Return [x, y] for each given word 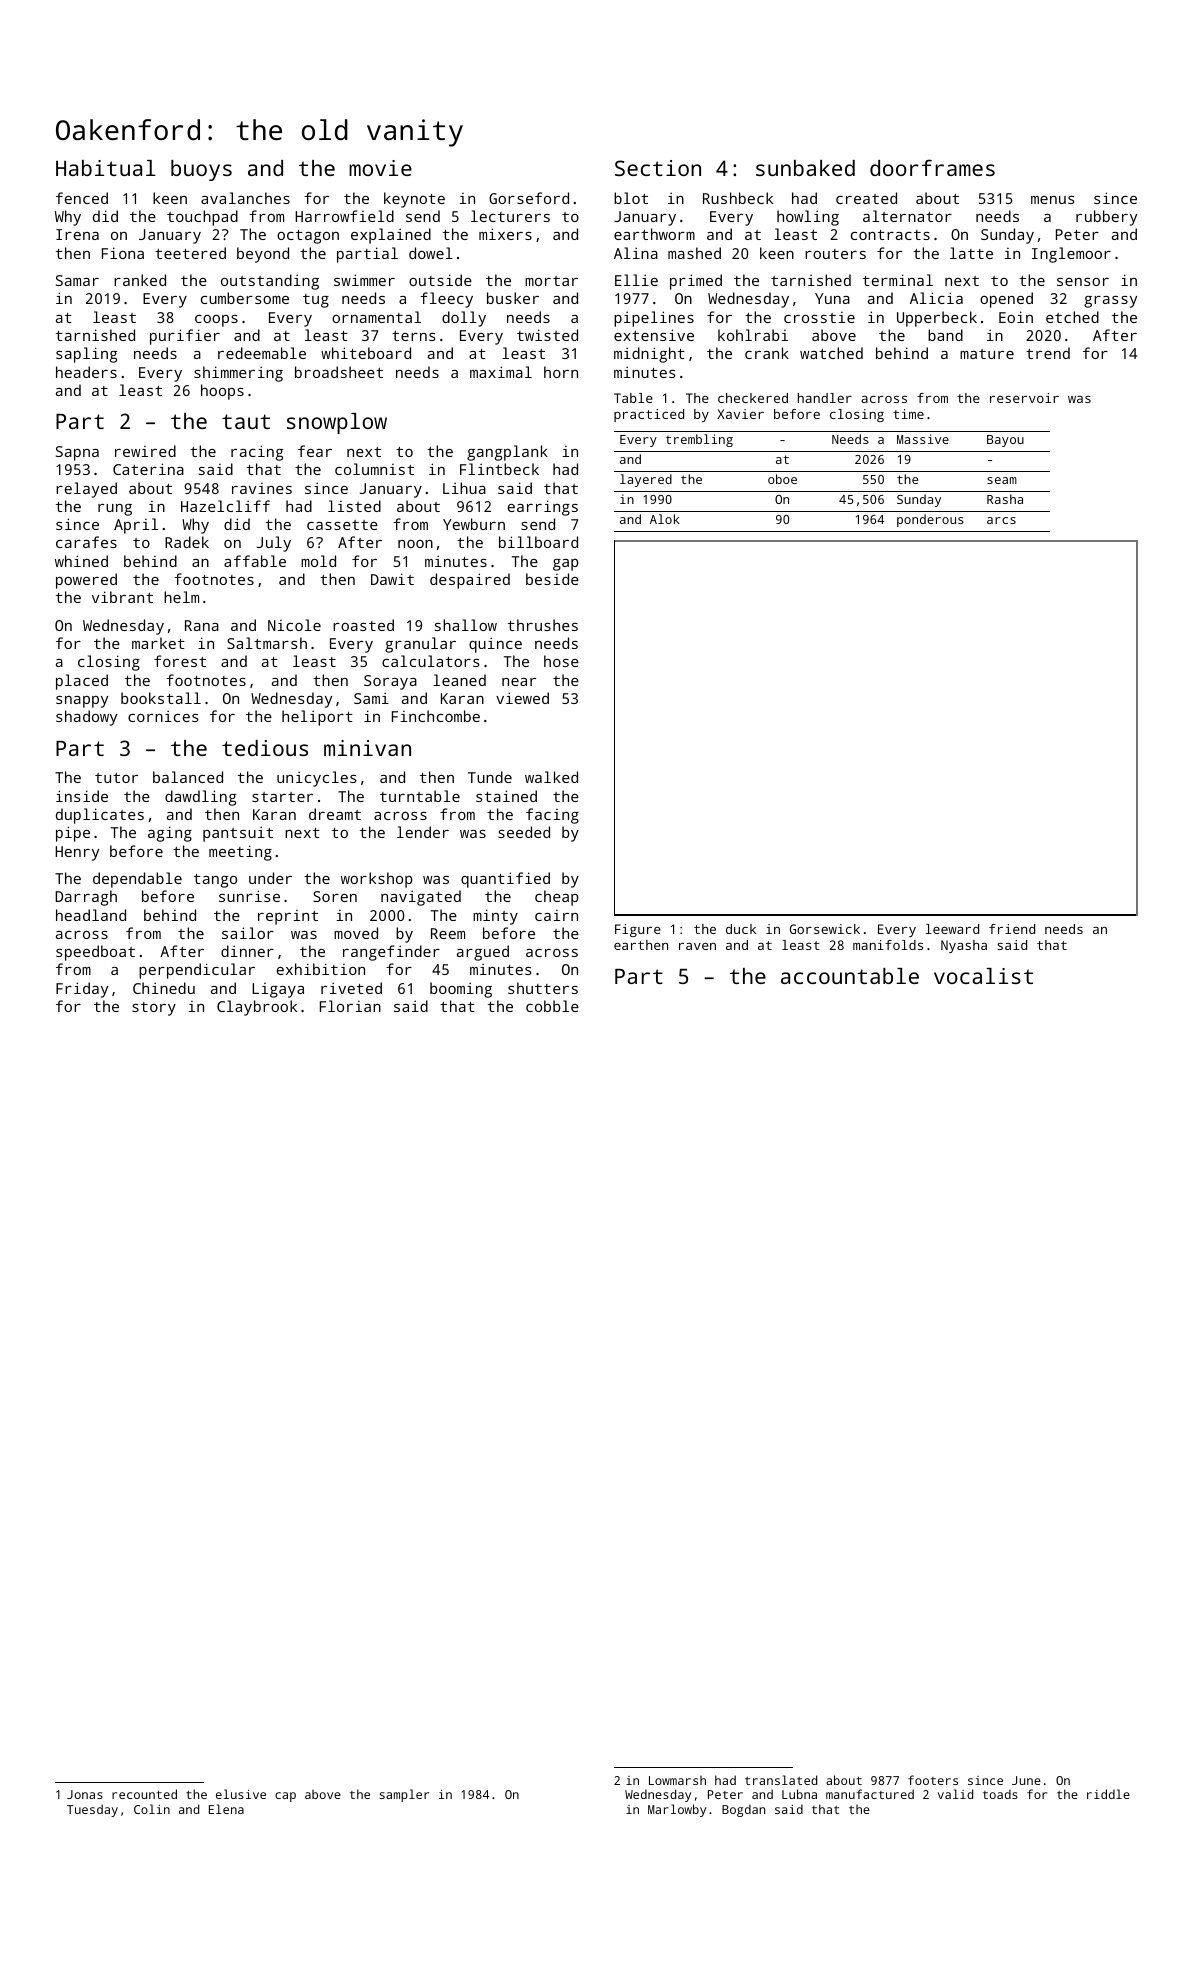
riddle [1108, 1794]
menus [1053, 200]
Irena [77, 234]
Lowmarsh [677, 1780]
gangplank [507, 453]
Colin [152, 1809]
